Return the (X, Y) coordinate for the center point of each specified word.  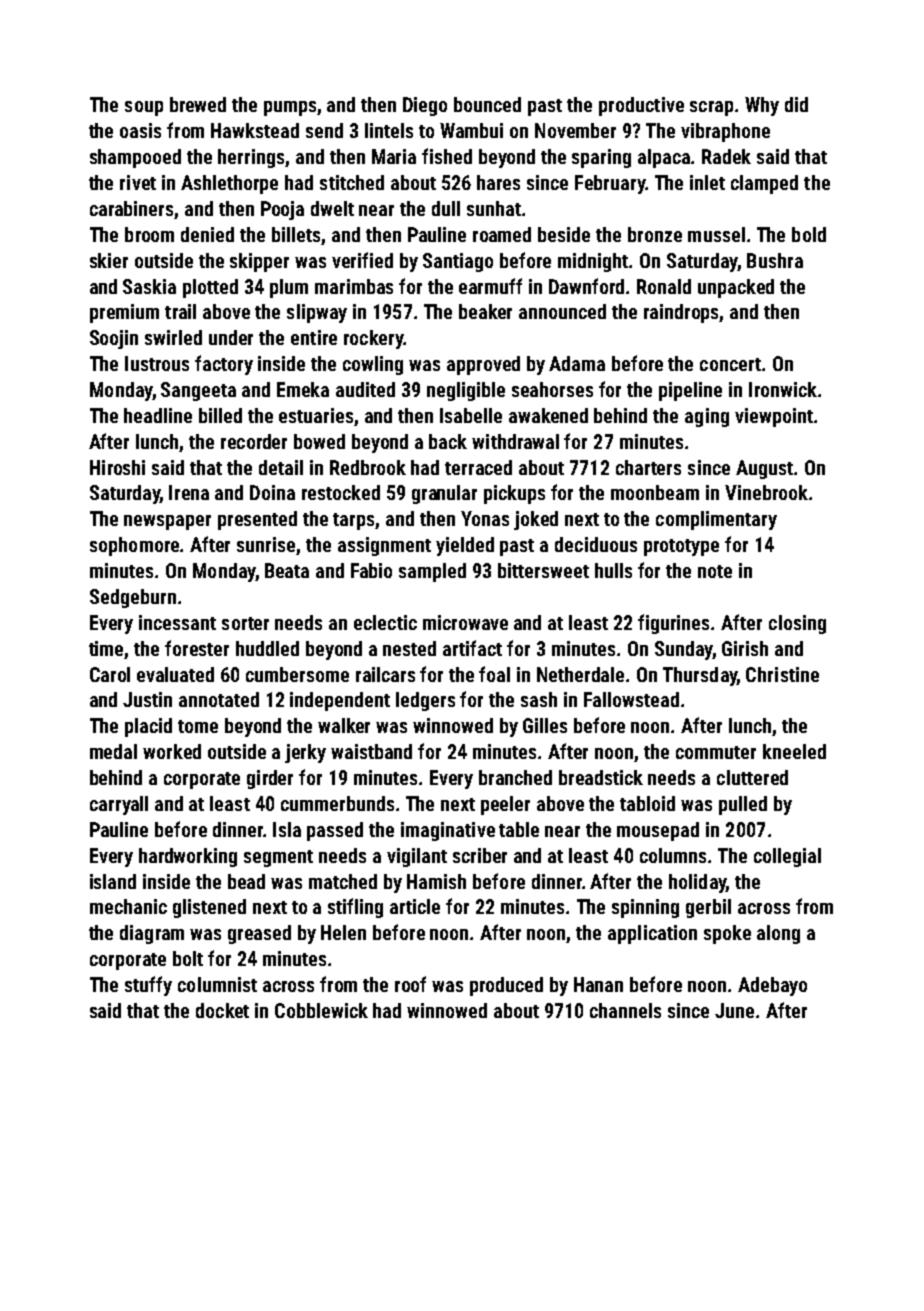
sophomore (134, 546)
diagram (152, 934)
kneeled (794, 751)
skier (109, 260)
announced (562, 311)
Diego (425, 106)
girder (270, 779)
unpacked (736, 288)
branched (515, 777)
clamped (764, 184)
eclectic (385, 622)
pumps (290, 108)
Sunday (683, 650)
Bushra (775, 260)
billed (220, 415)
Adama (577, 363)
